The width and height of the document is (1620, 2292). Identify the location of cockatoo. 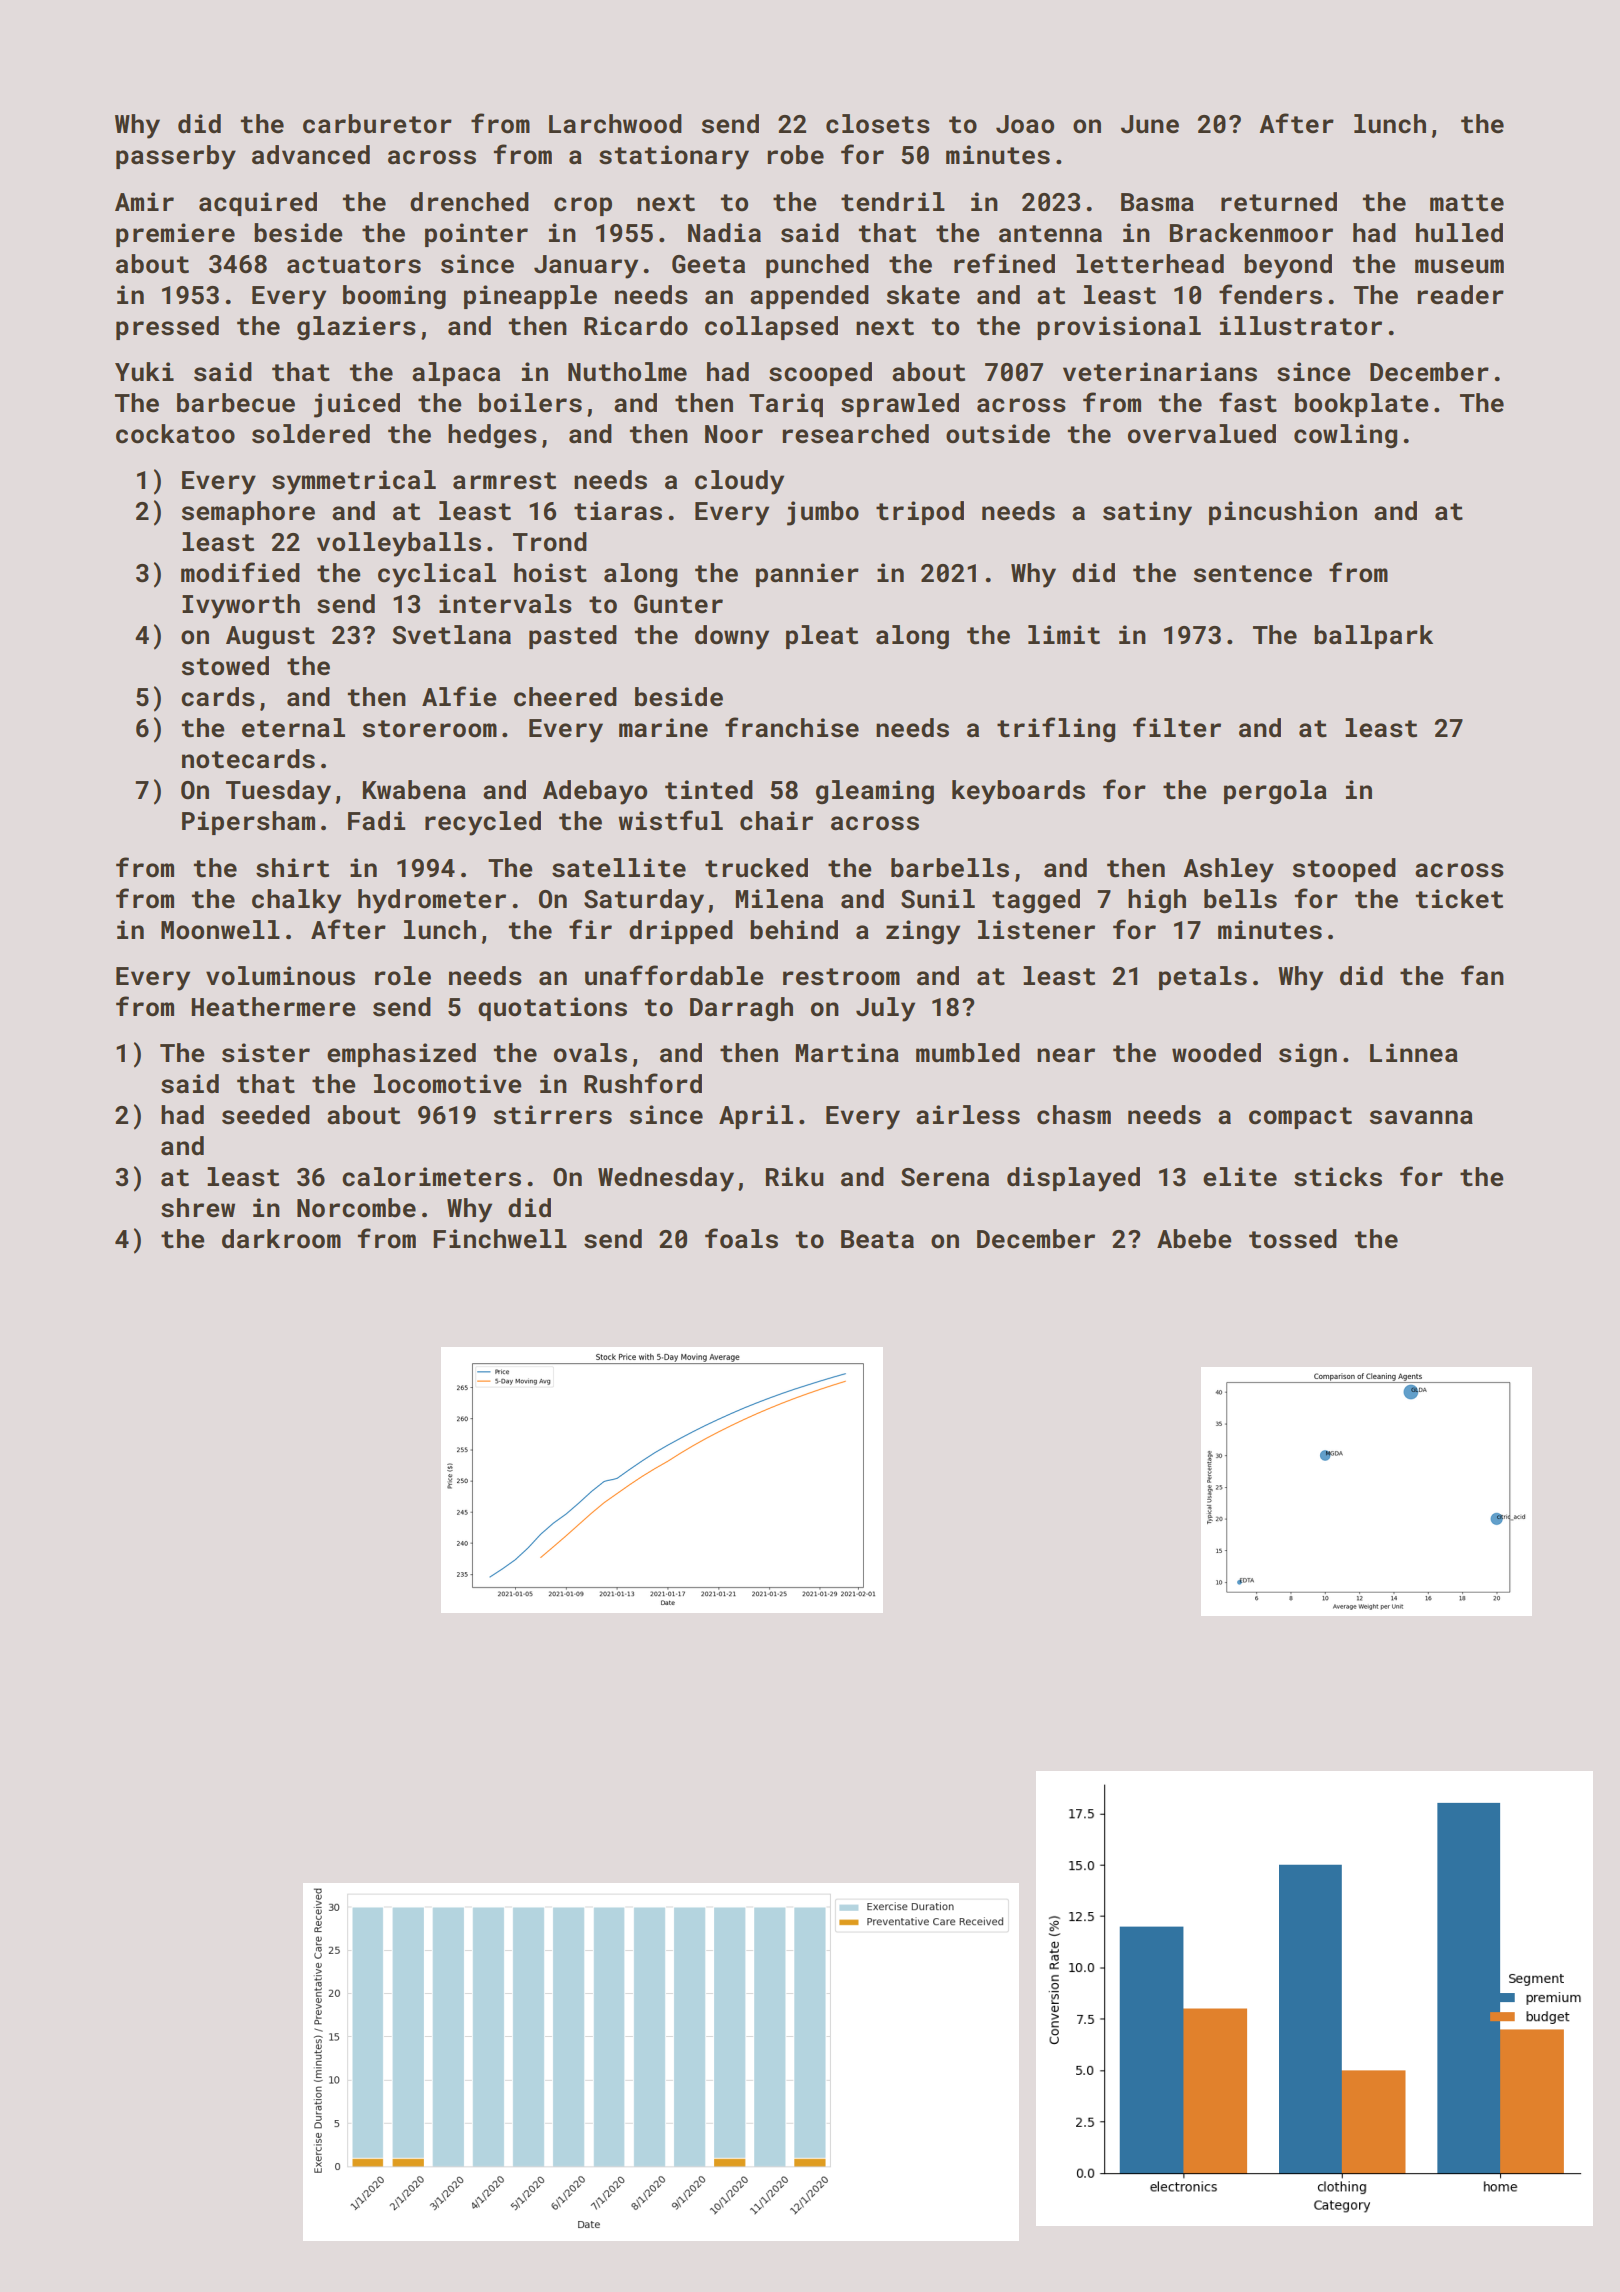
(175, 434).
